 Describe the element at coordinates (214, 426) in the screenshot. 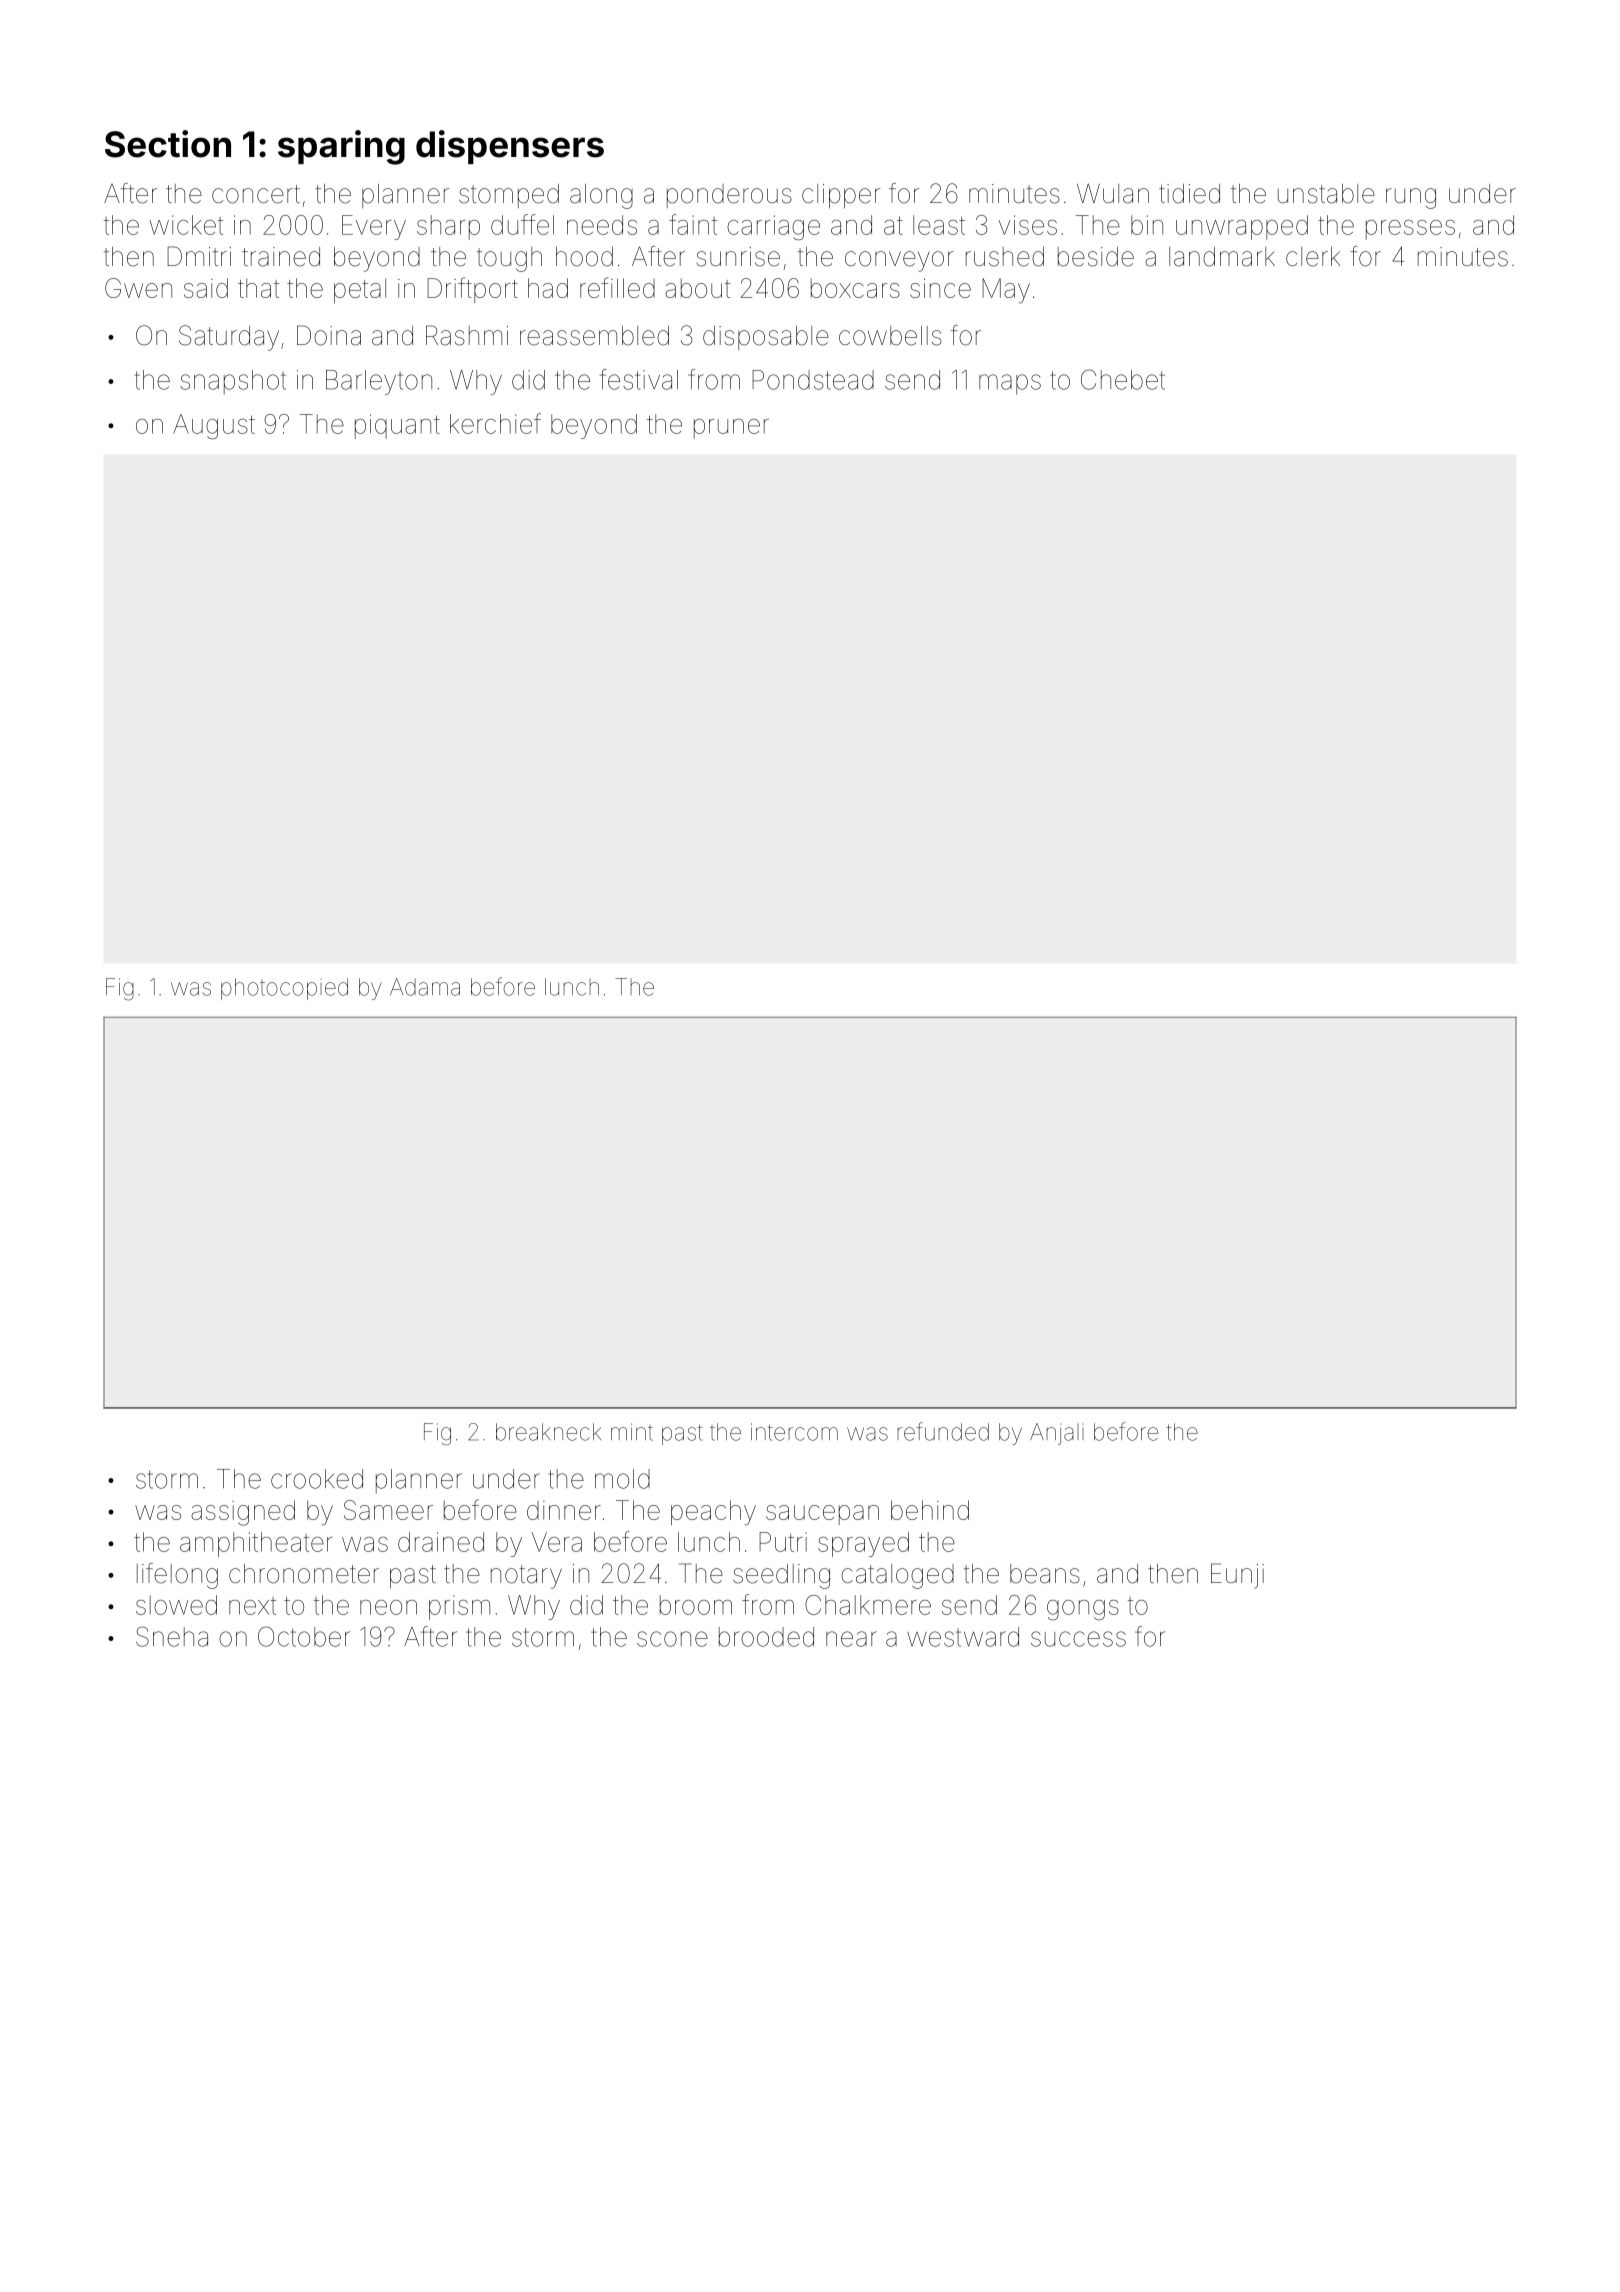

I see `August` at that location.
